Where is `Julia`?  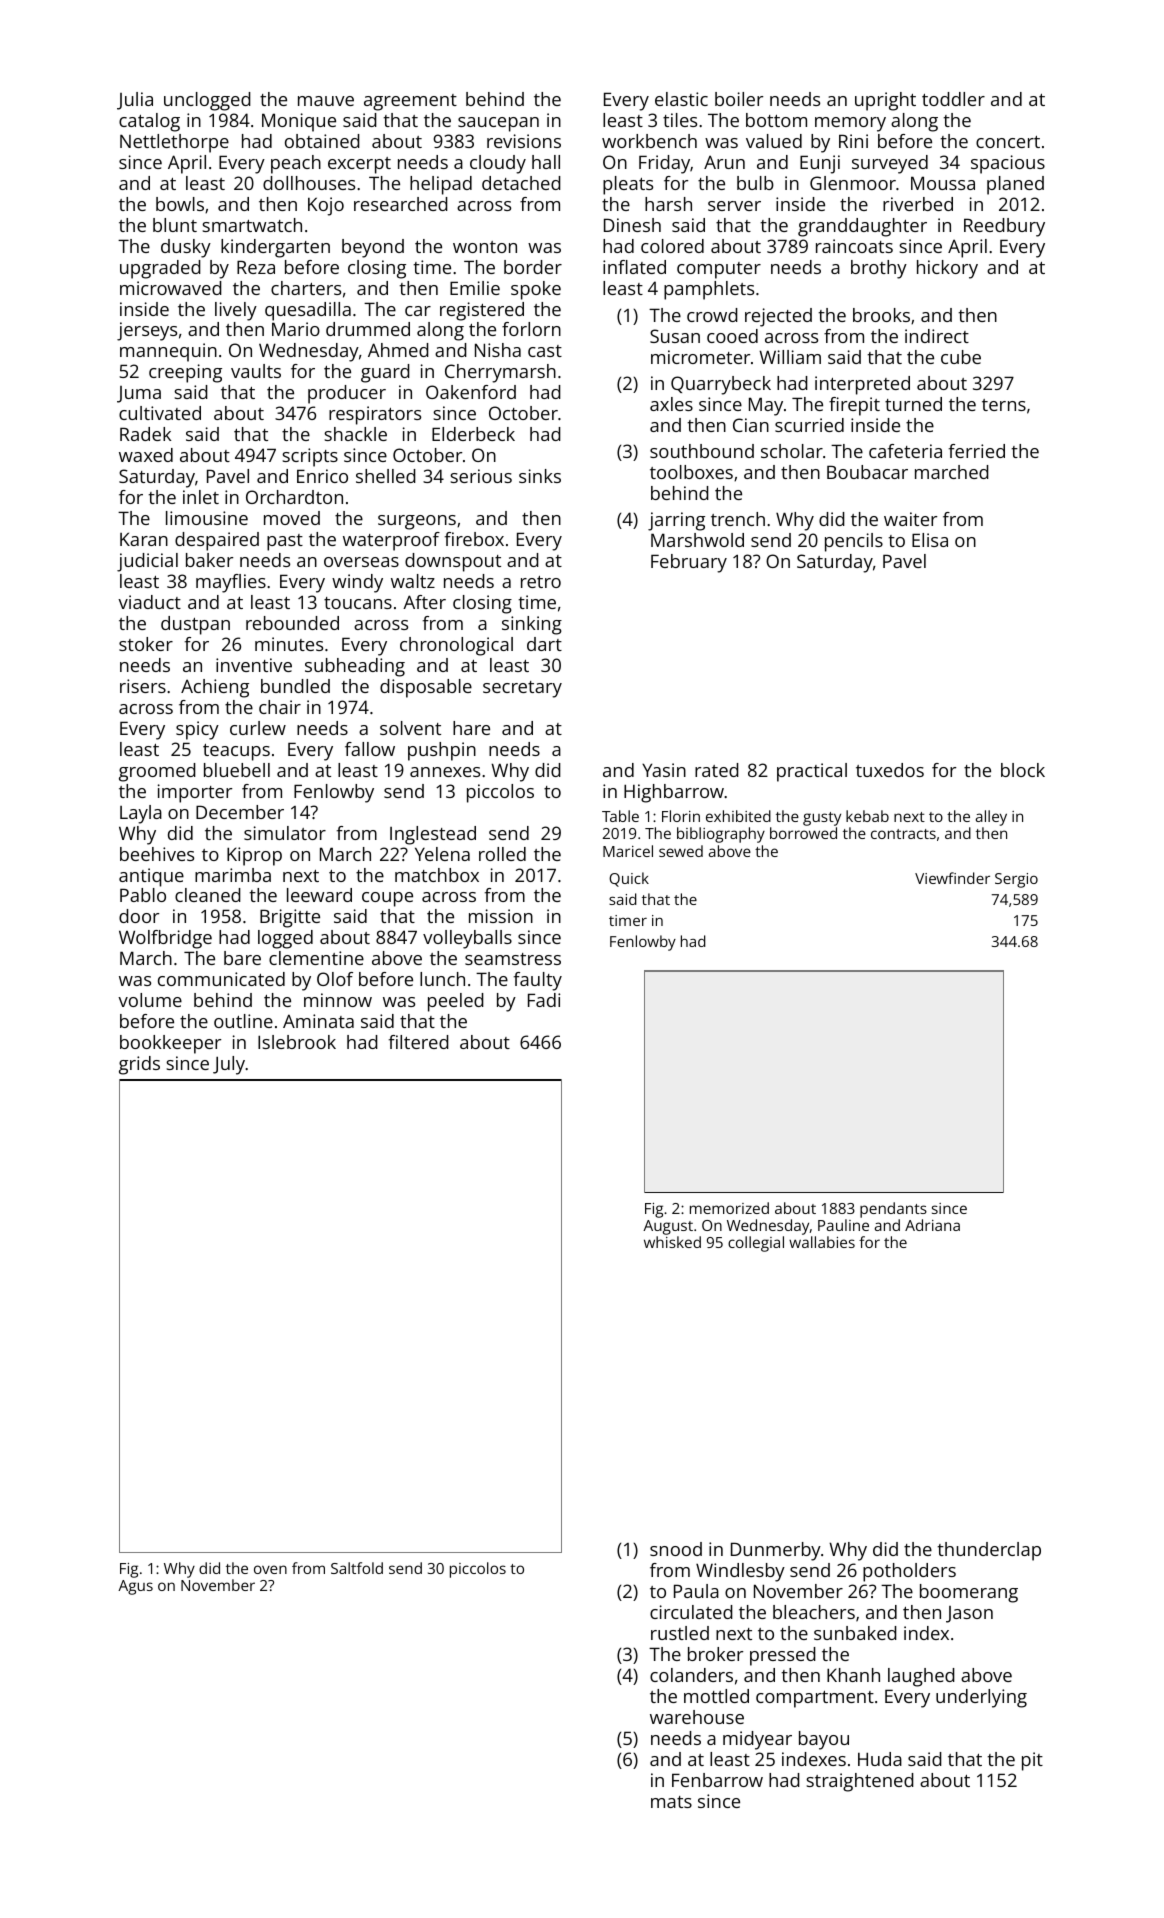
Julia is located at coordinates (135, 101).
